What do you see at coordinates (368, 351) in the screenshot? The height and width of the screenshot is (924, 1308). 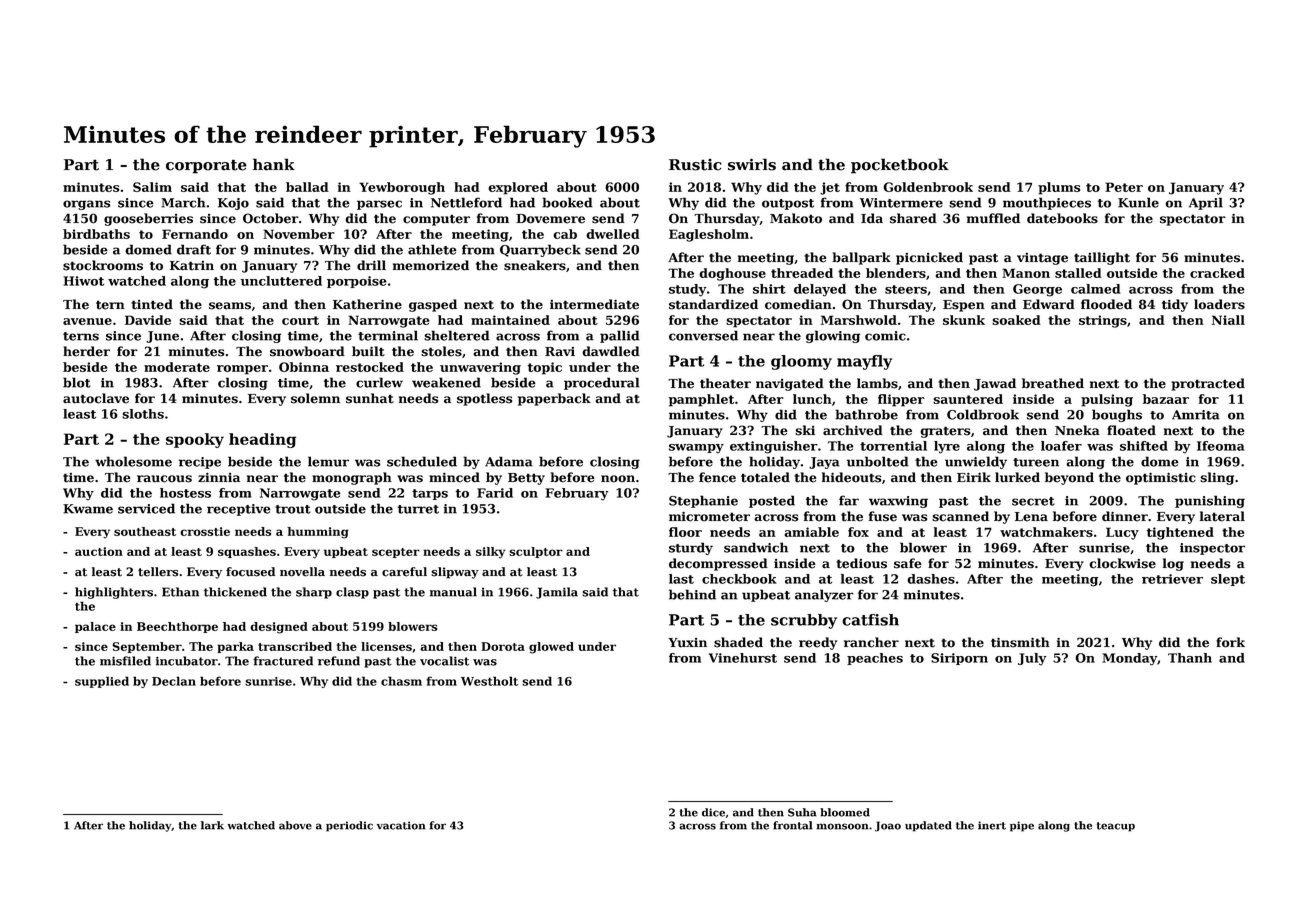 I see `built` at bounding box center [368, 351].
